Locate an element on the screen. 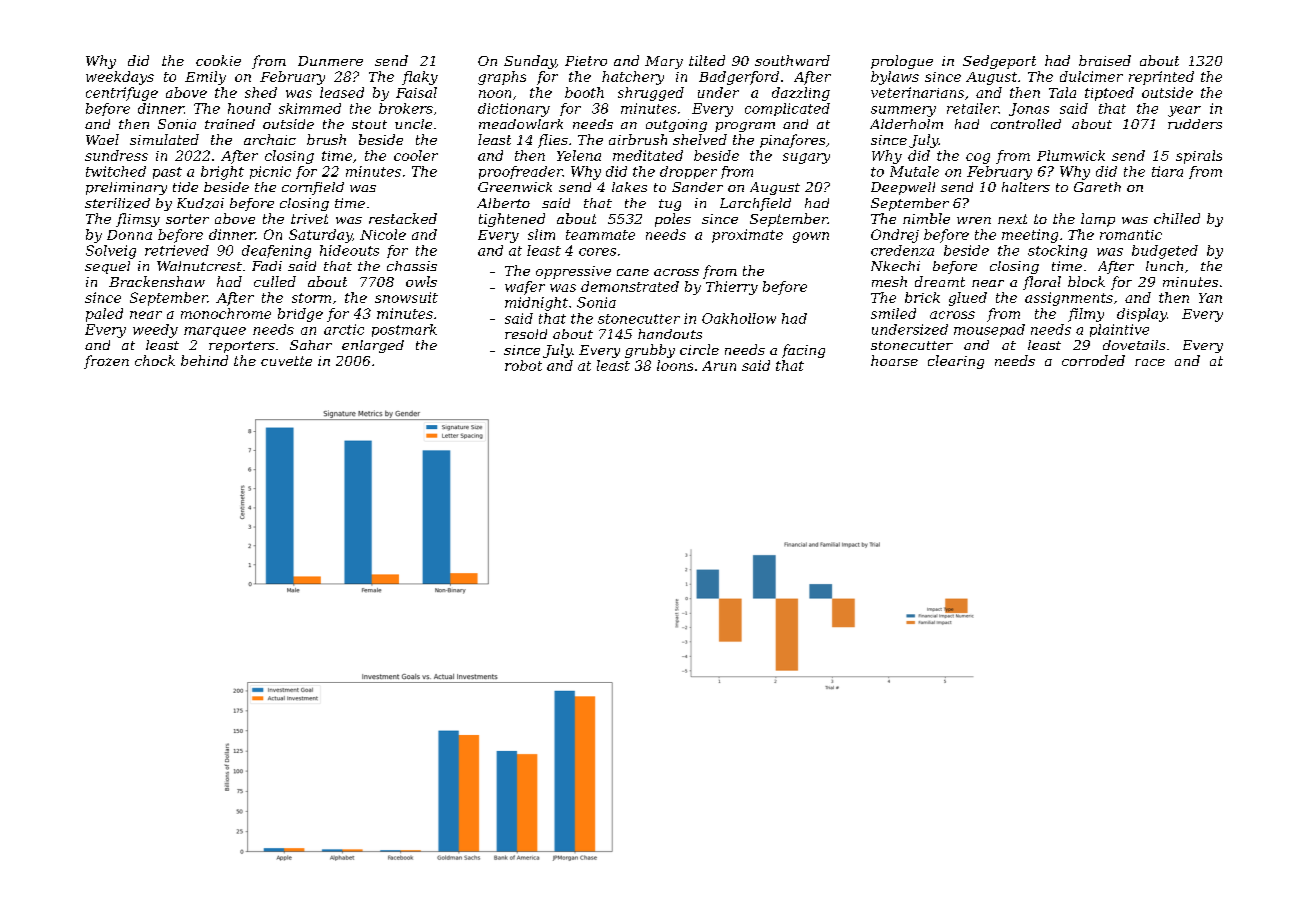 The image size is (1308, 924). cookie is located at coordinates (218, 60).
